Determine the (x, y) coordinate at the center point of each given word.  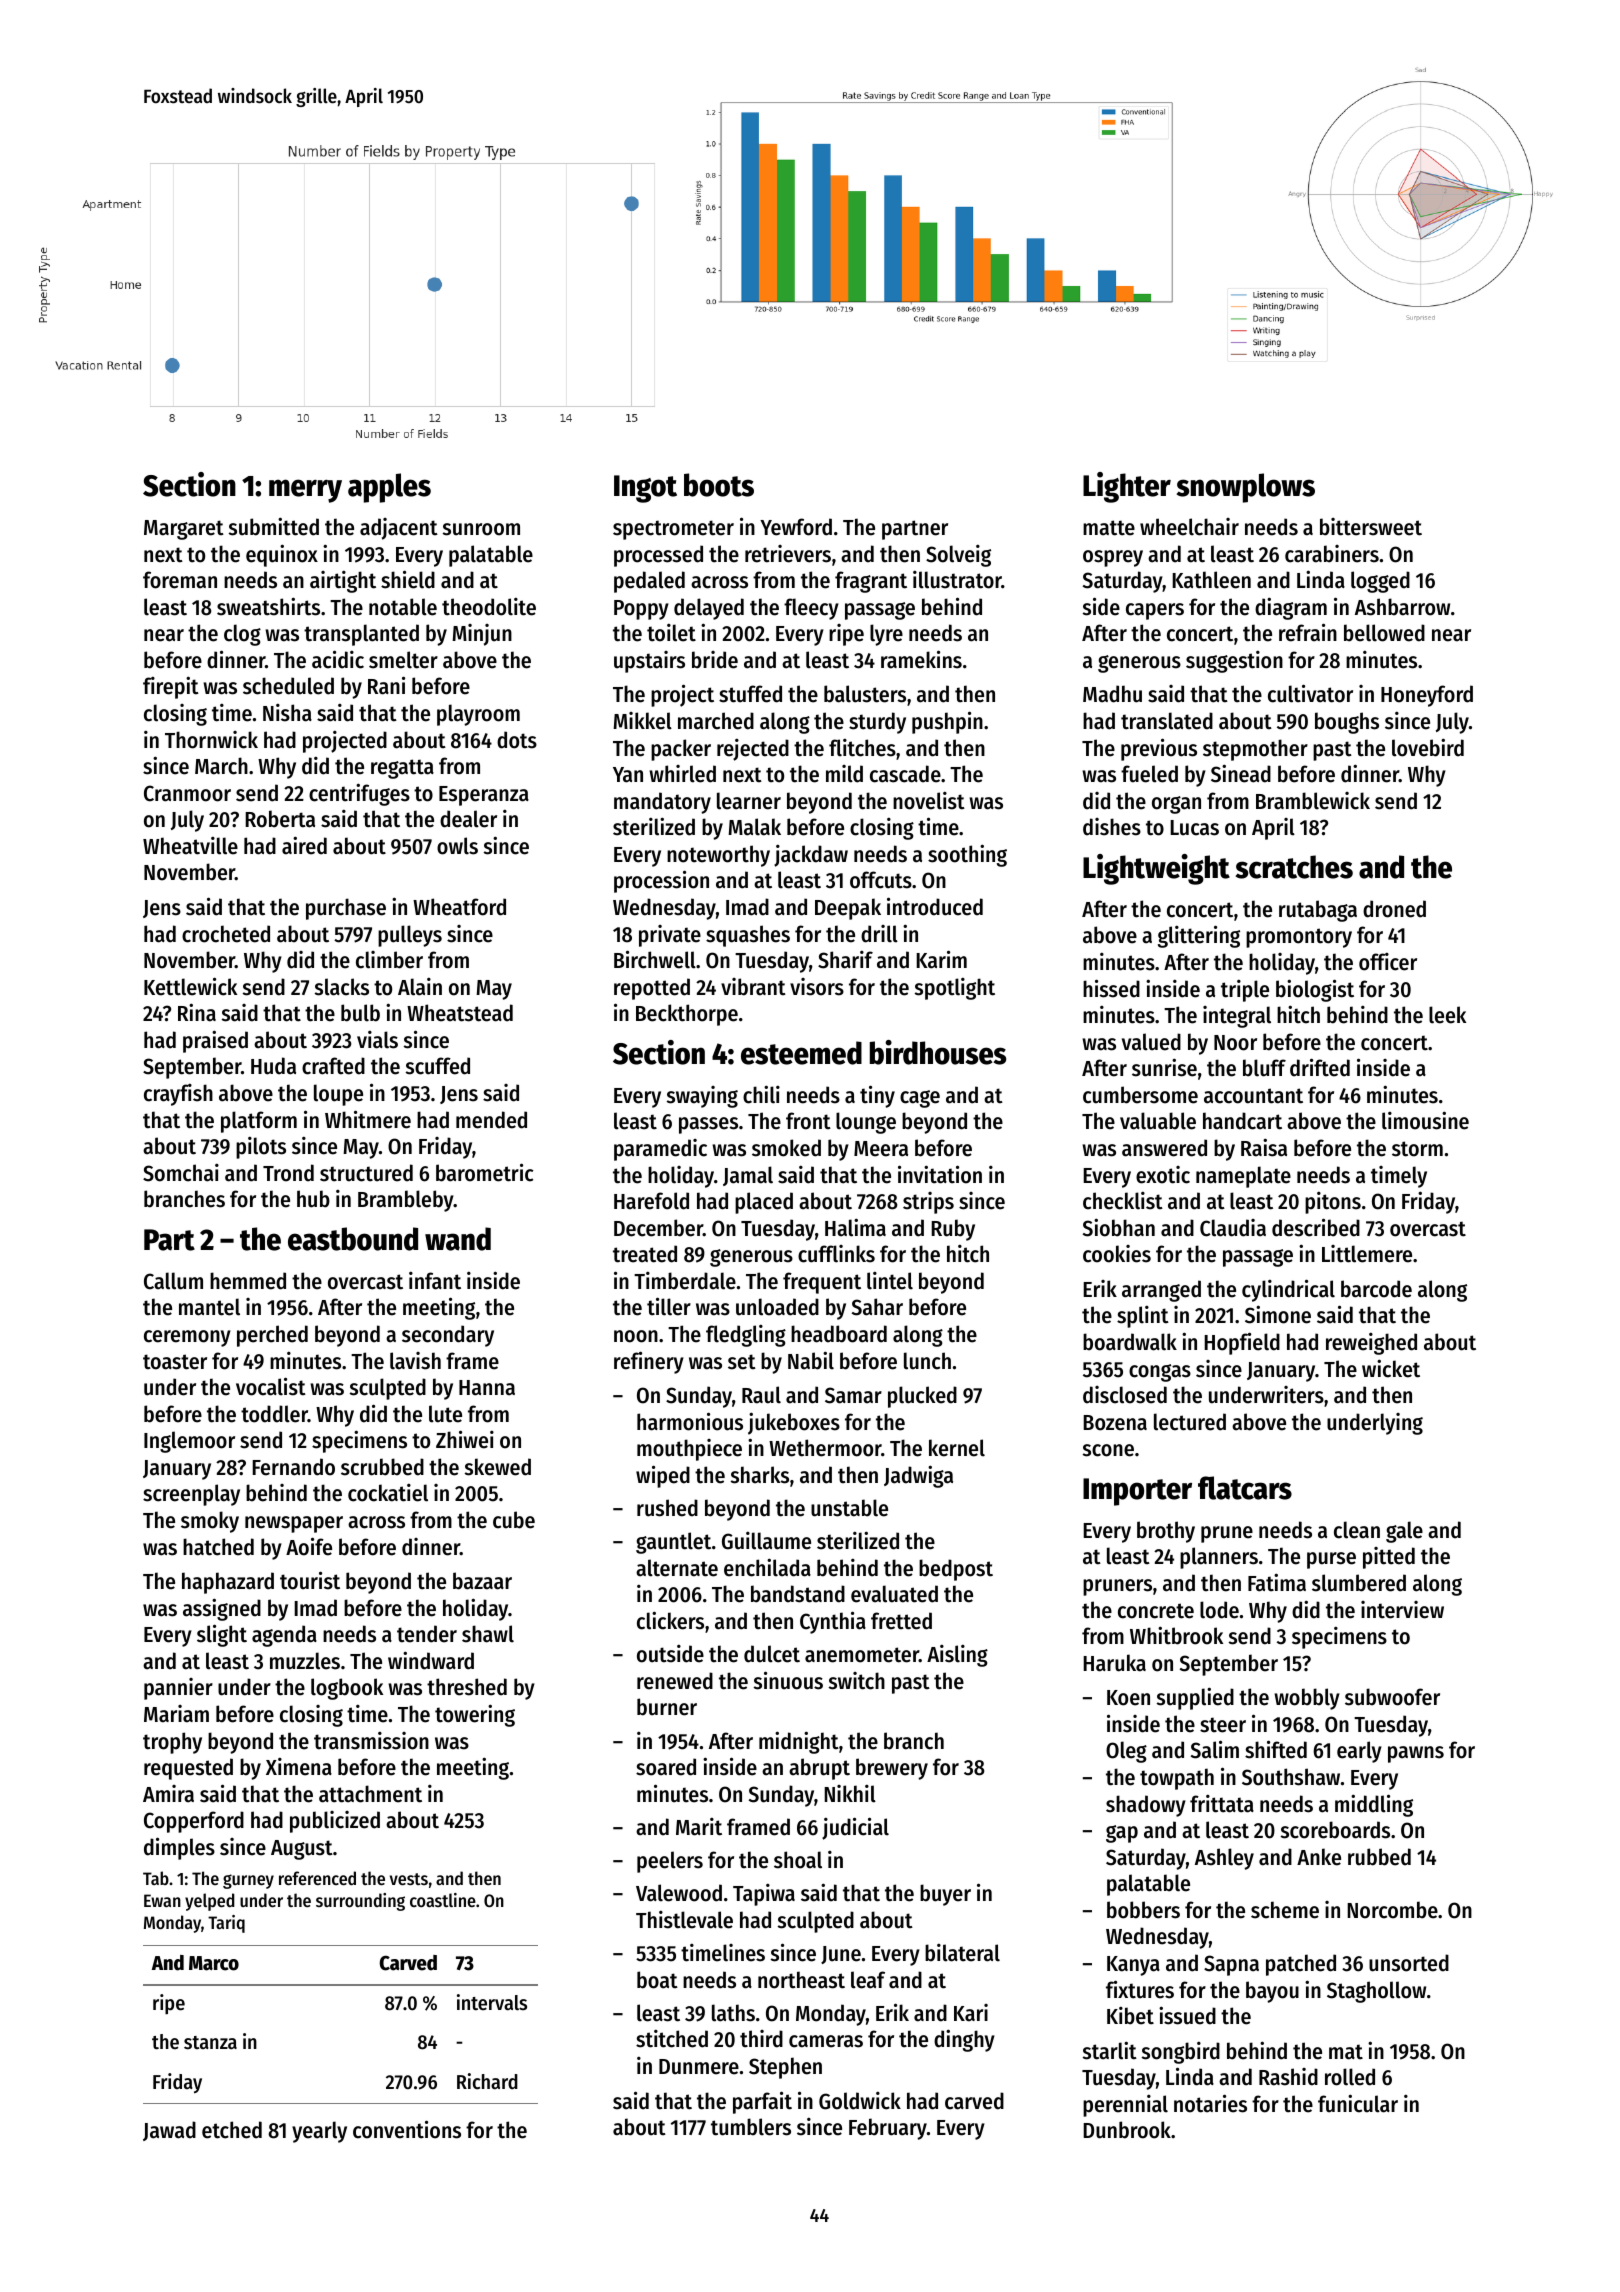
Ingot (645, 489)
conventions (407, 2129)
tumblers (751, 2127)
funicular (1358, 2103)
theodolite (489, 607)
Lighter (1127, 487)
